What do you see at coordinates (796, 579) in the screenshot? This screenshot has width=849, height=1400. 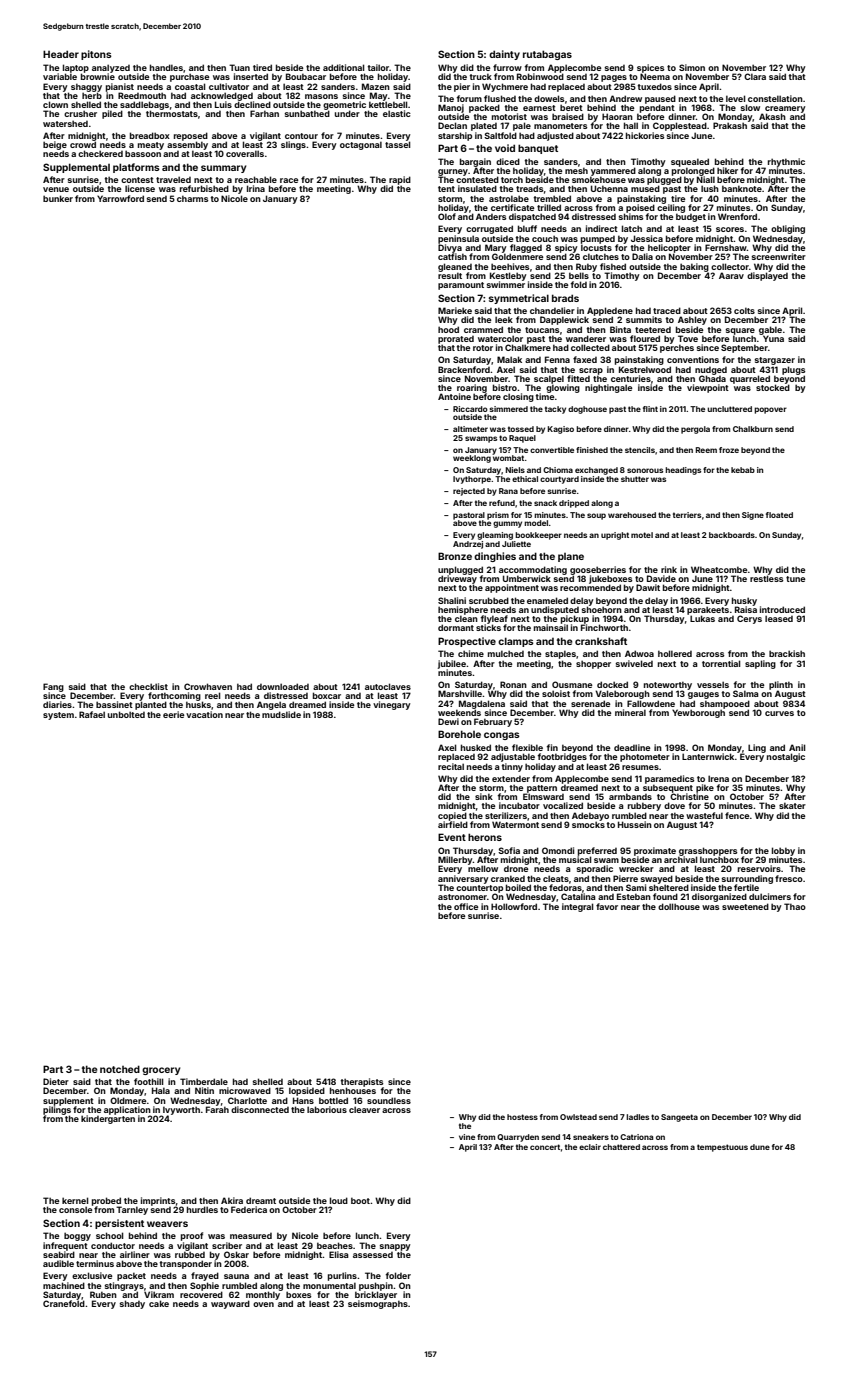 I see `tune` at bounding box center [796, 579].
